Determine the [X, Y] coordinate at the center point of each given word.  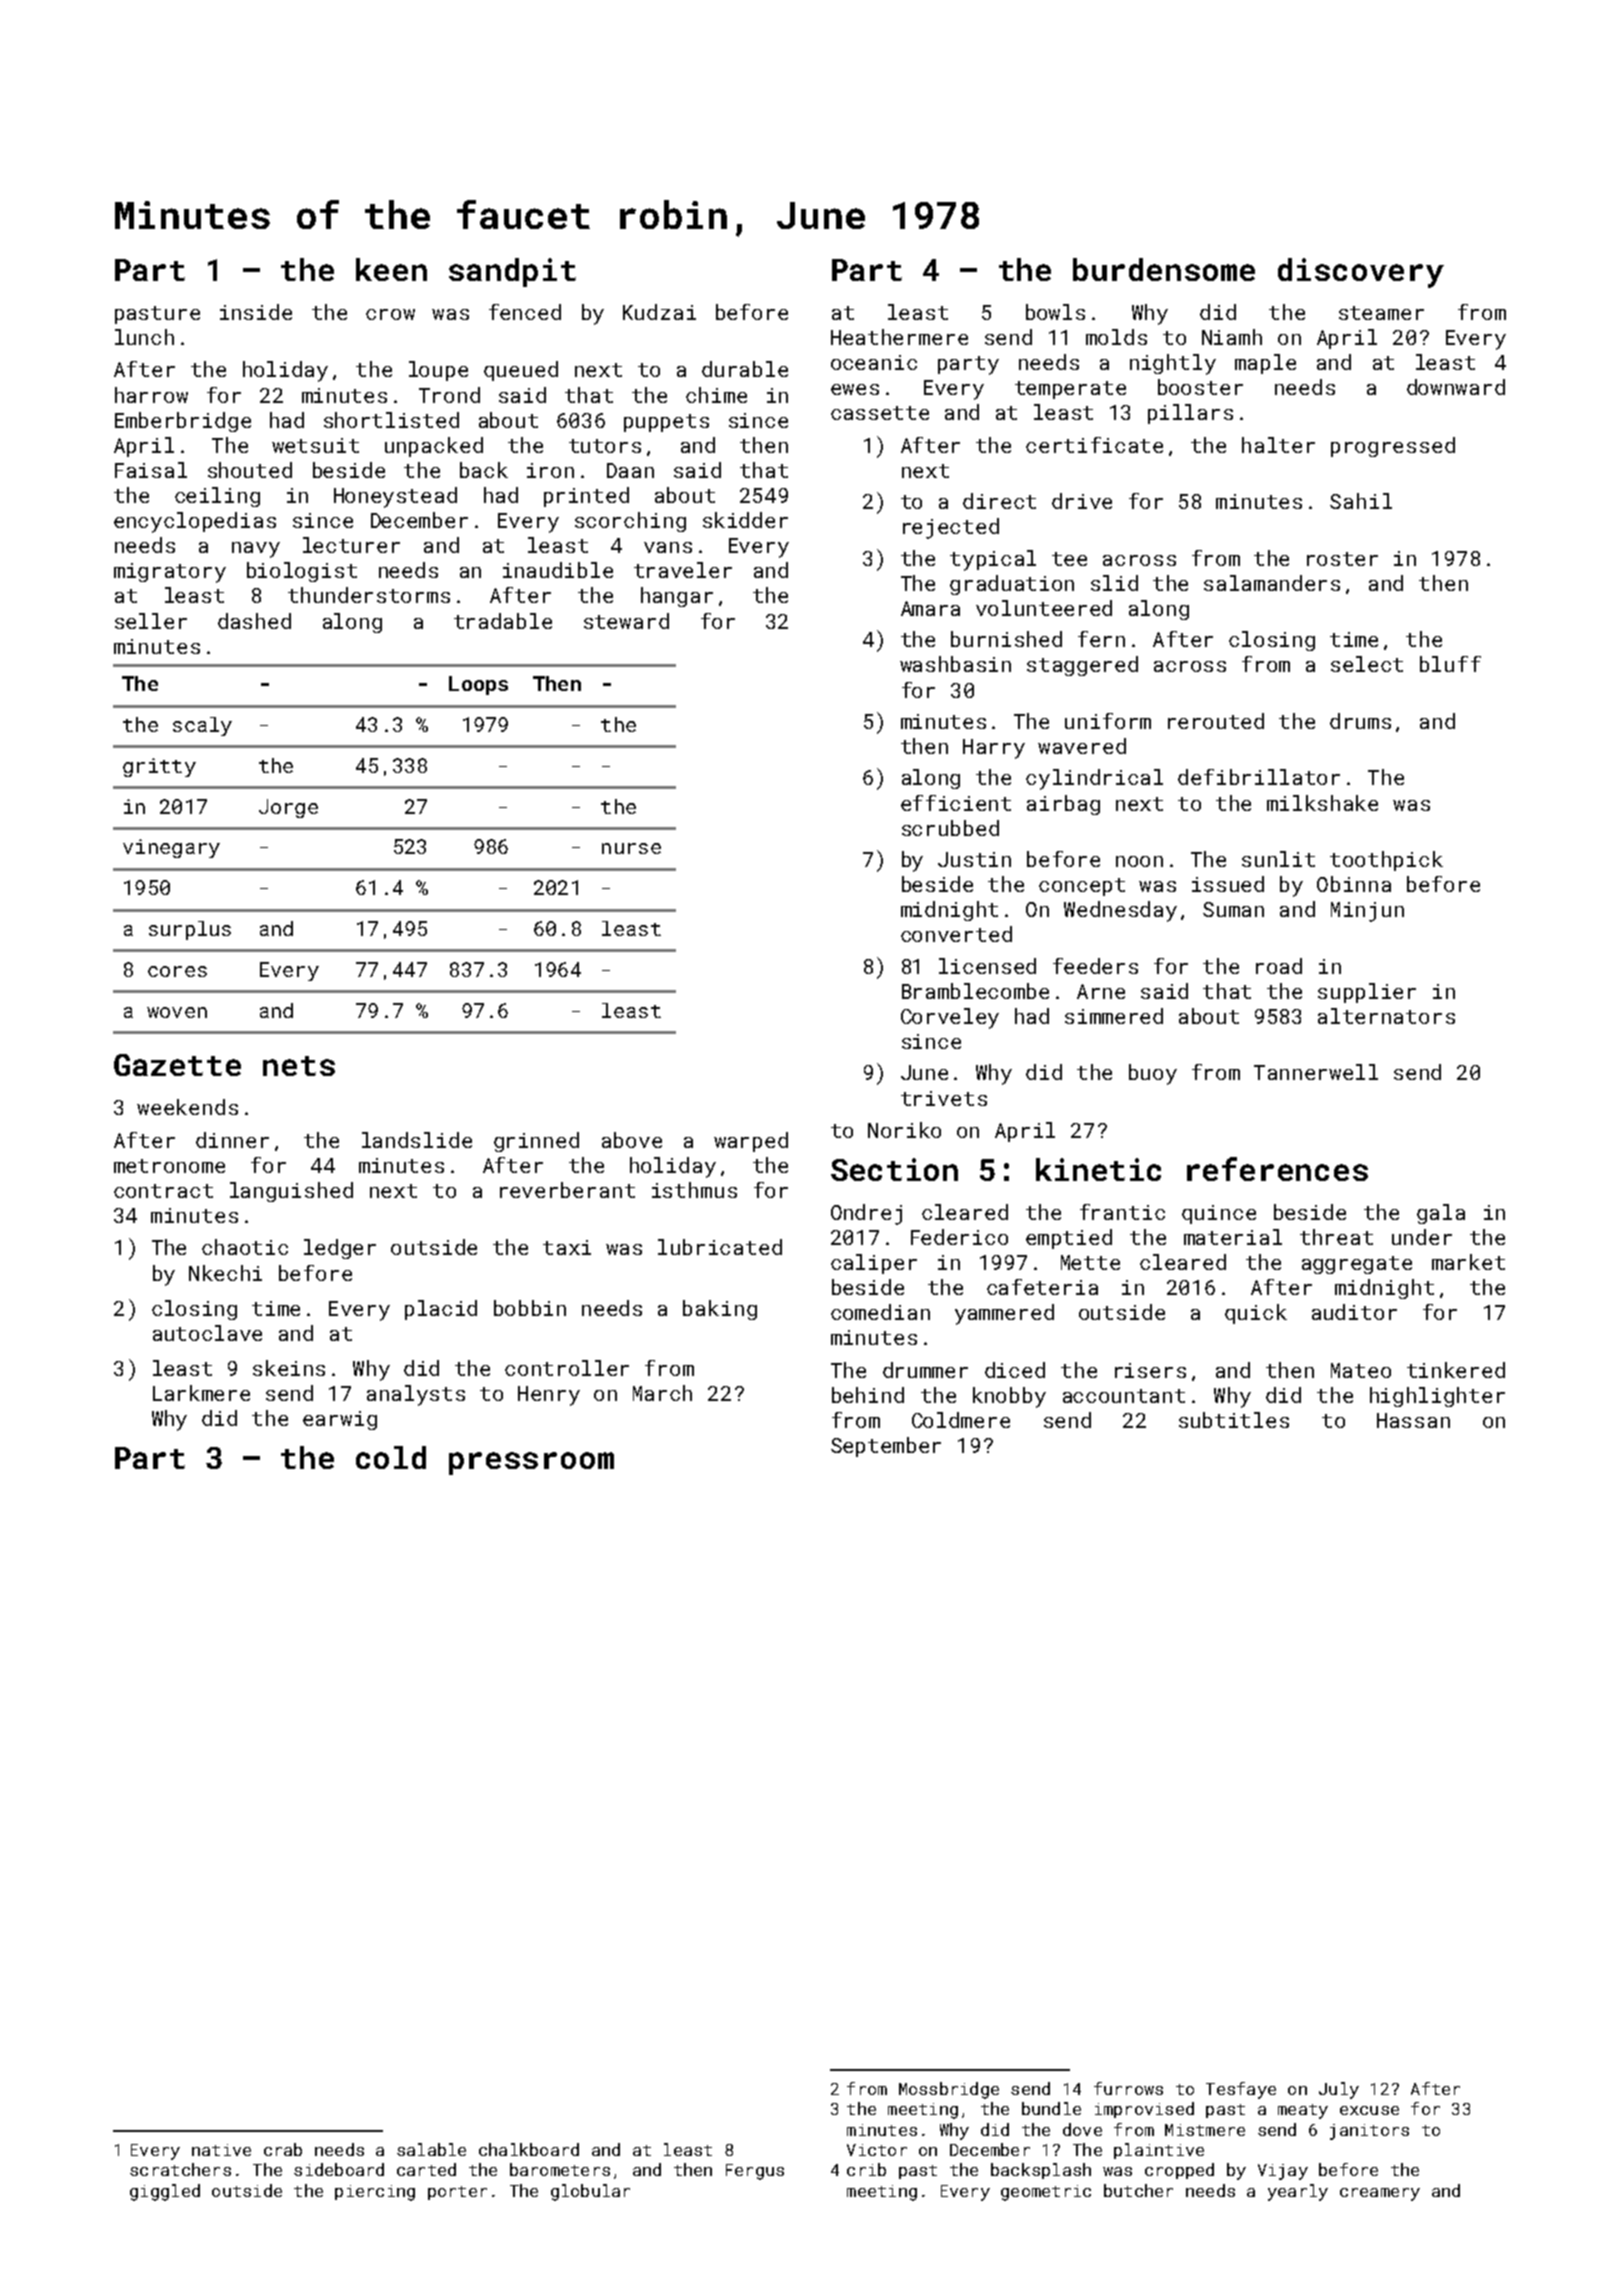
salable [431, 2149]
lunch [144, 337]
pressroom [531, 1463]
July [1339, 2090]
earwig [340, 1420]
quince [1219, 1214]
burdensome [1164, 269]
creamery [1380, 2194]
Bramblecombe [975, 991]
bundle [1051, 2108]
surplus [190, 930]
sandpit [512, 272]
